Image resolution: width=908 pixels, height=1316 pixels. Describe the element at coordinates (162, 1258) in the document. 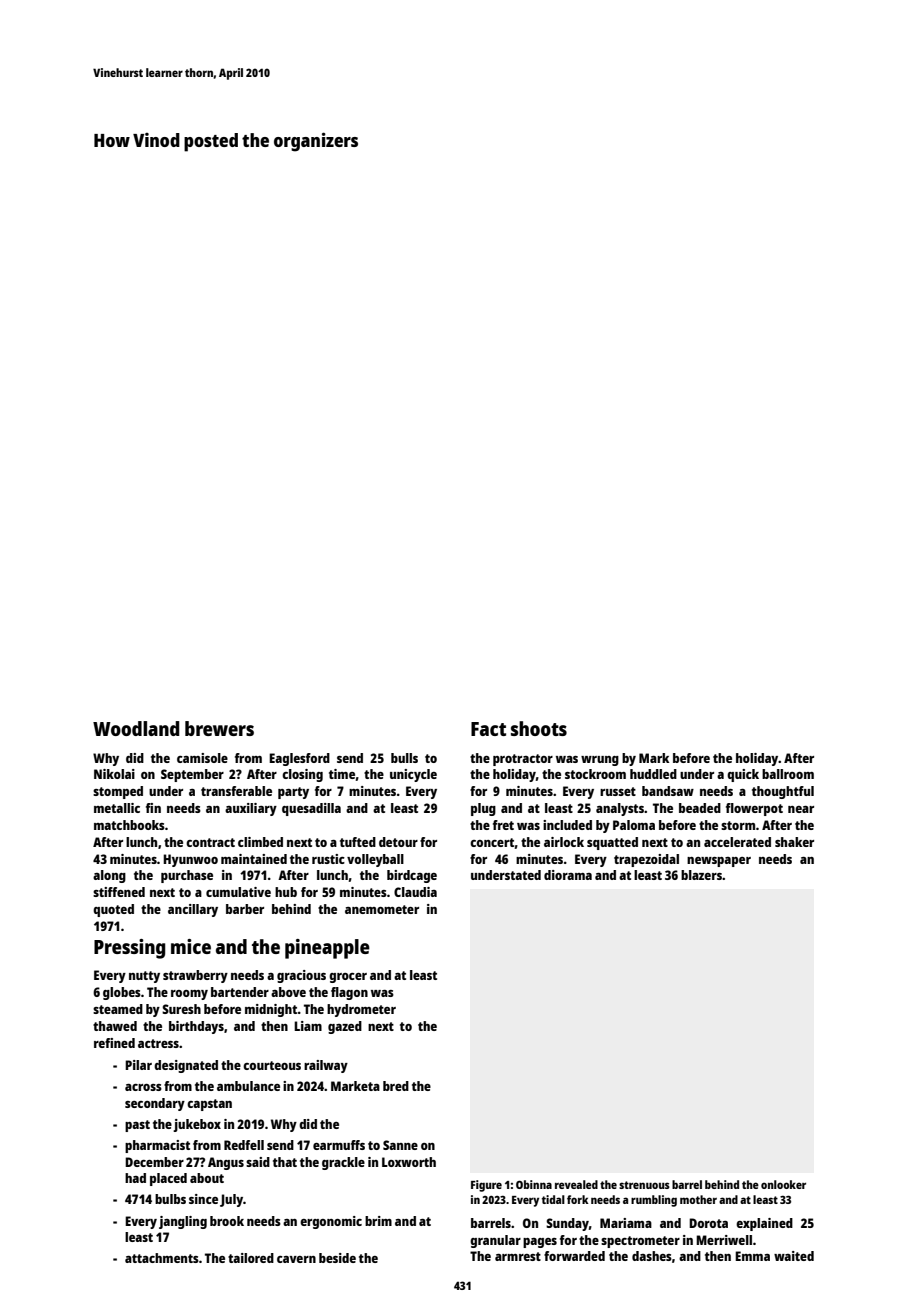

I see `attachments` at that location.
